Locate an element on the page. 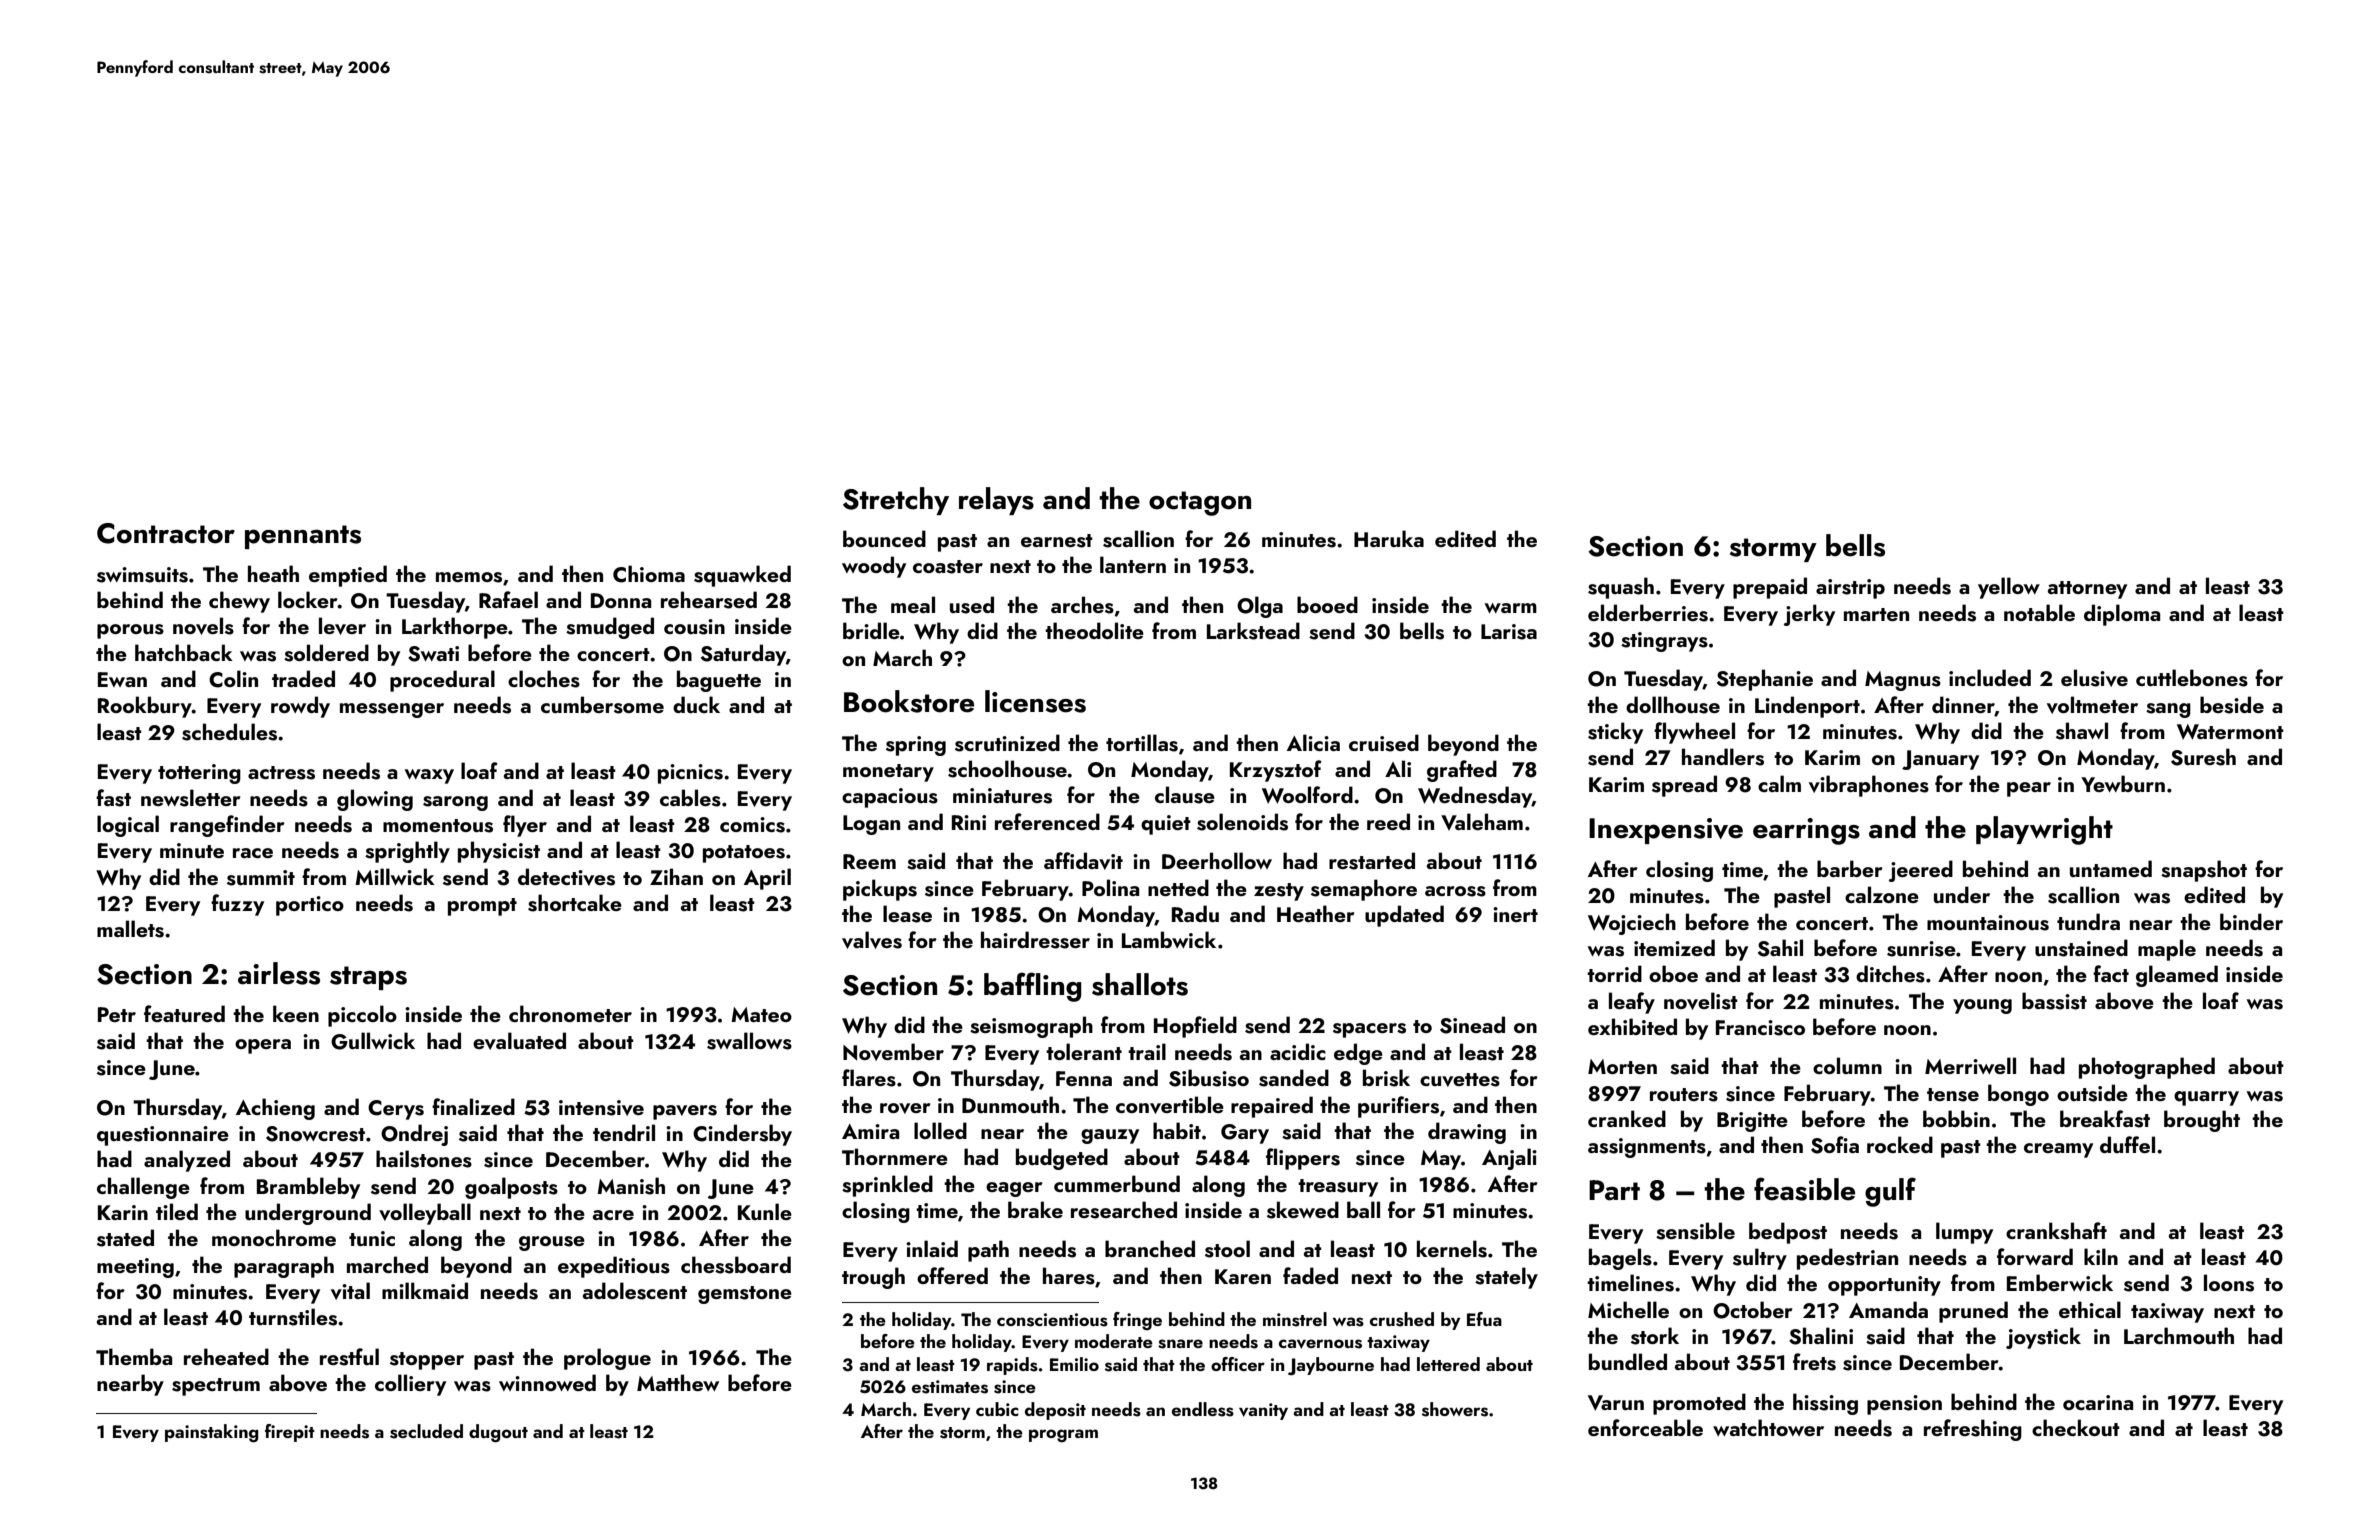  Matthew is located at coordinates (678, 1382).
